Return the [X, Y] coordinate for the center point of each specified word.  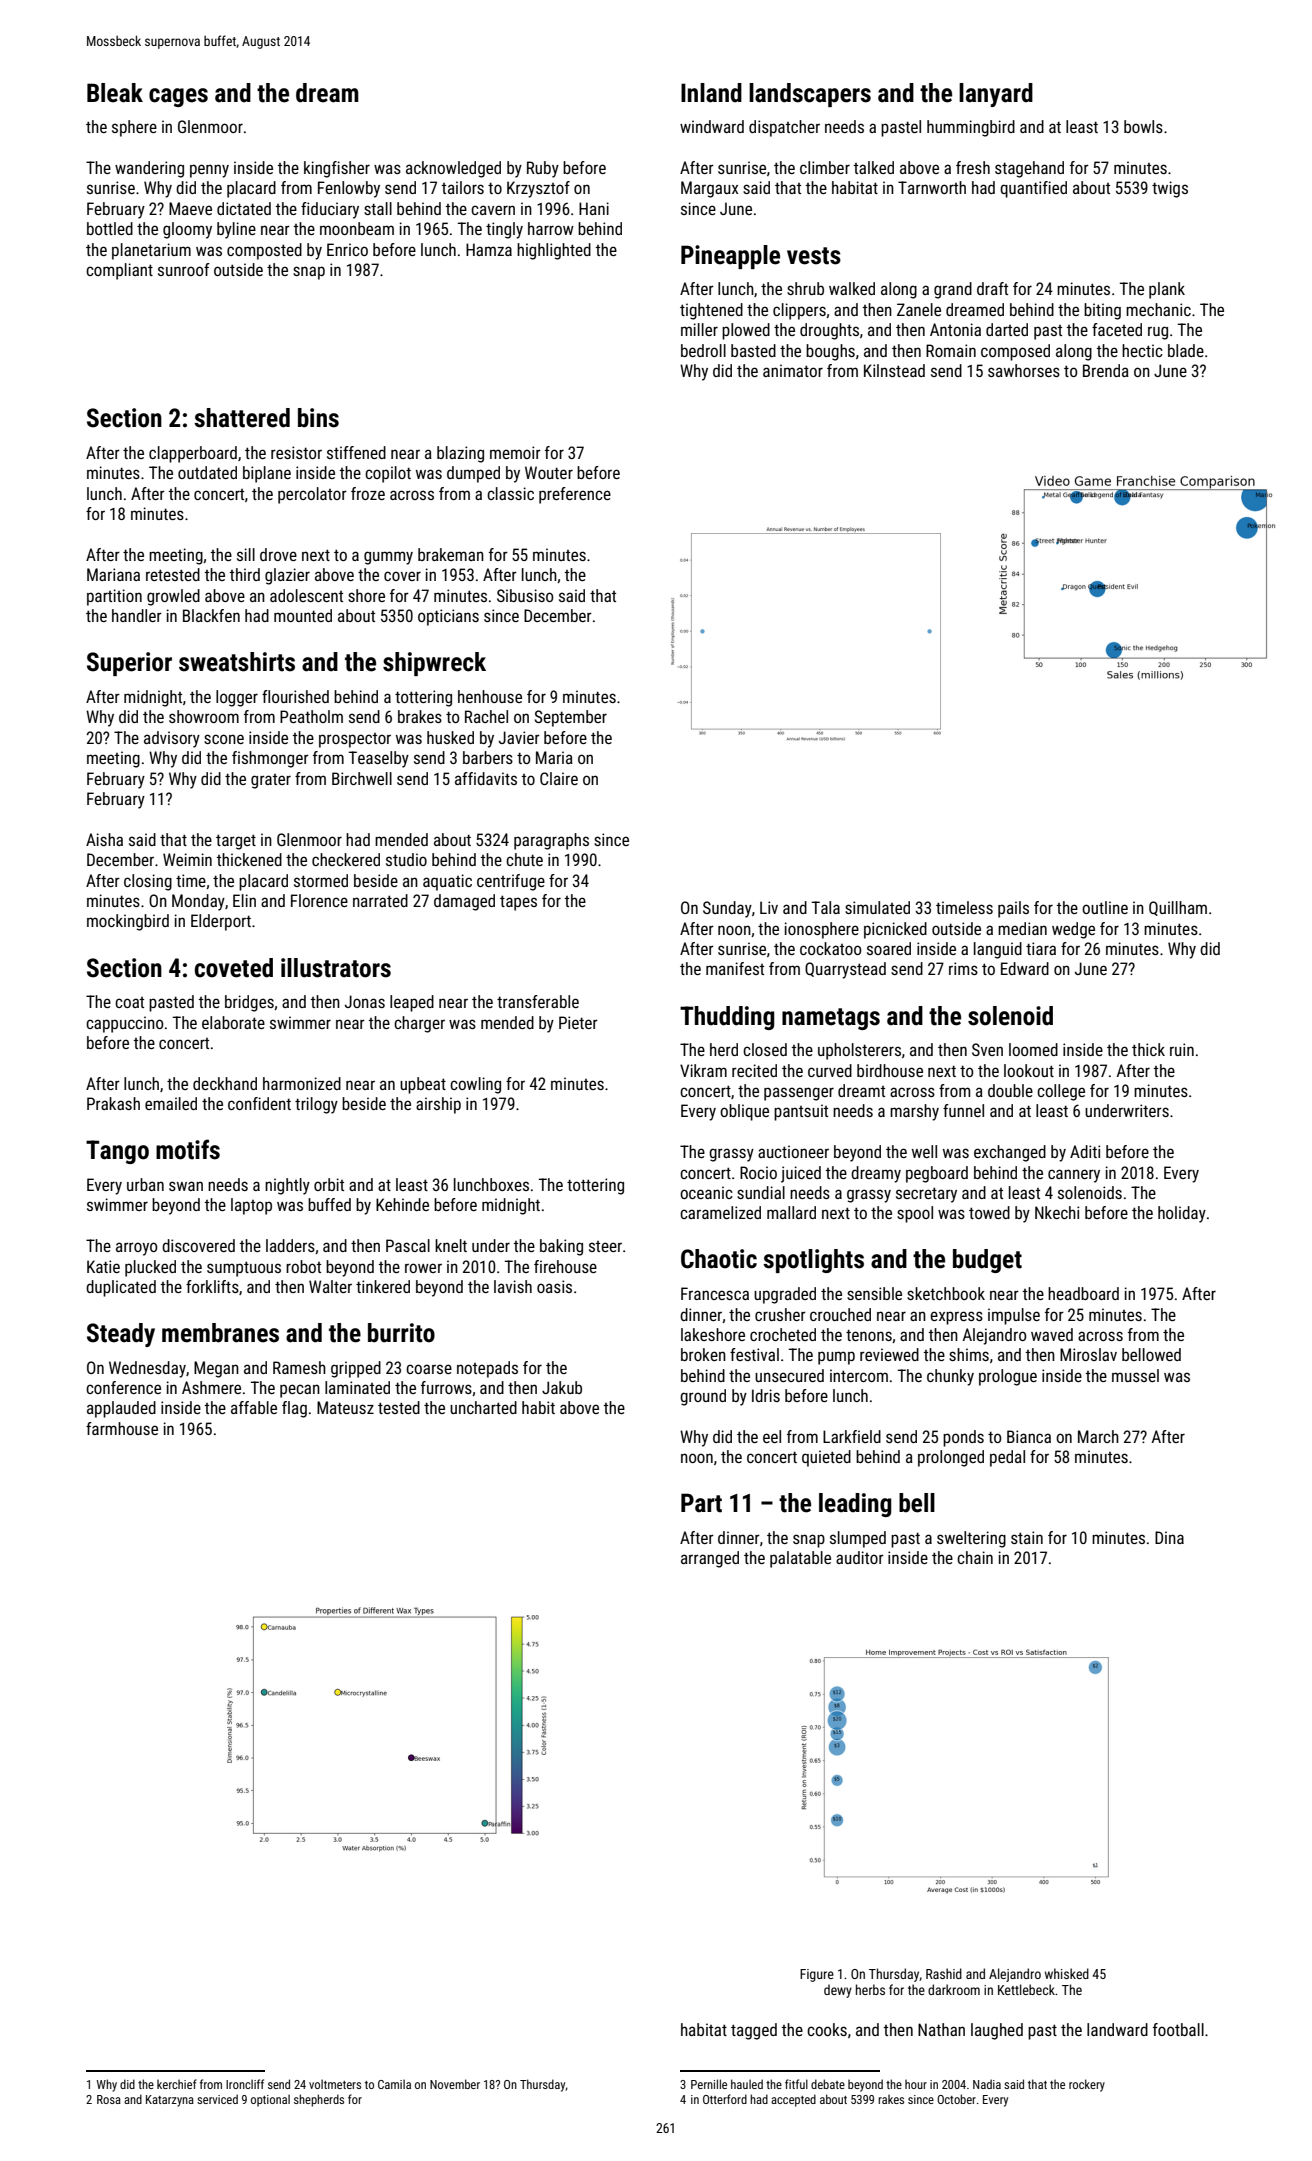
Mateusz [345, 1407]
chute [524, 859]
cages [178, 97]
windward [712, 126]
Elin [244, 900]
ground [703, 1397]
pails [1013, 909]
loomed [1033, 1049]
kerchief [177, 2084]
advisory [172, 739]
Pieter [578, 1022]
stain [1027, 1537]
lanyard [996, 95]
